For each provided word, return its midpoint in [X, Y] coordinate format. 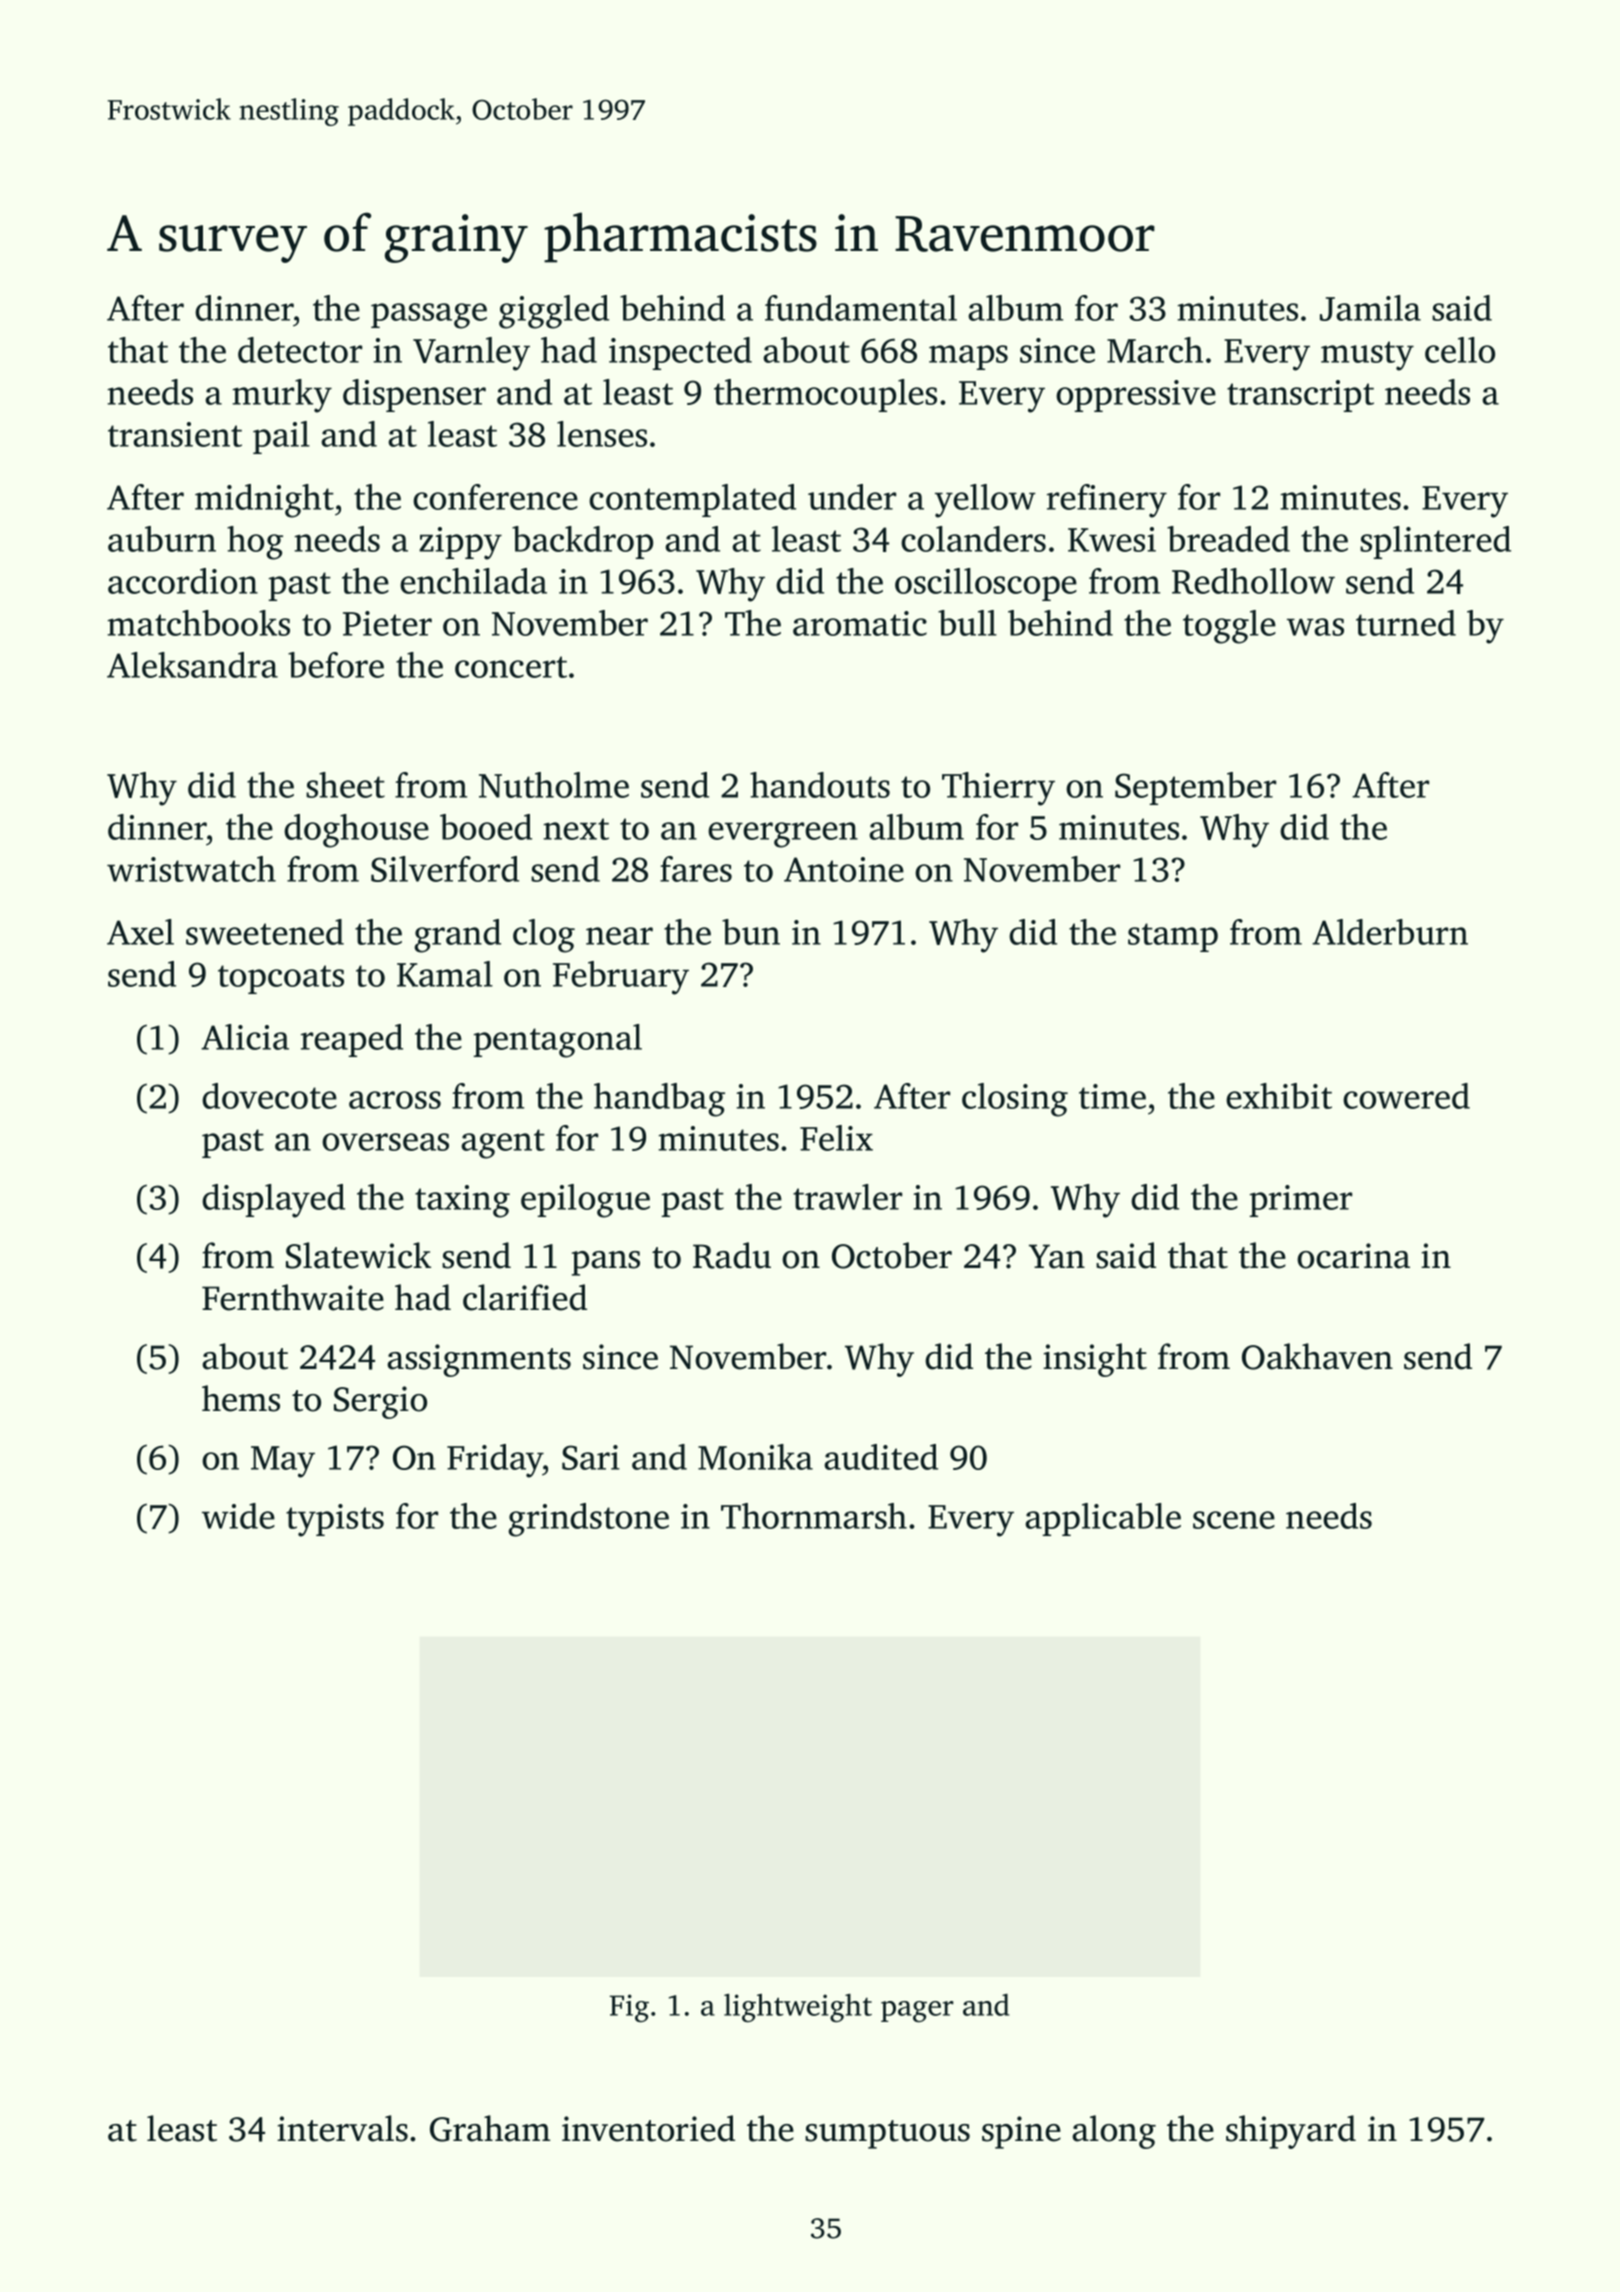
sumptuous [887, 2134]
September [1195, 788]
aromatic [860, 623]
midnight [264, 501]
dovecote [269, 1096]
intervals [342, 2128]
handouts [820, 785]
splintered [1435, 542]
